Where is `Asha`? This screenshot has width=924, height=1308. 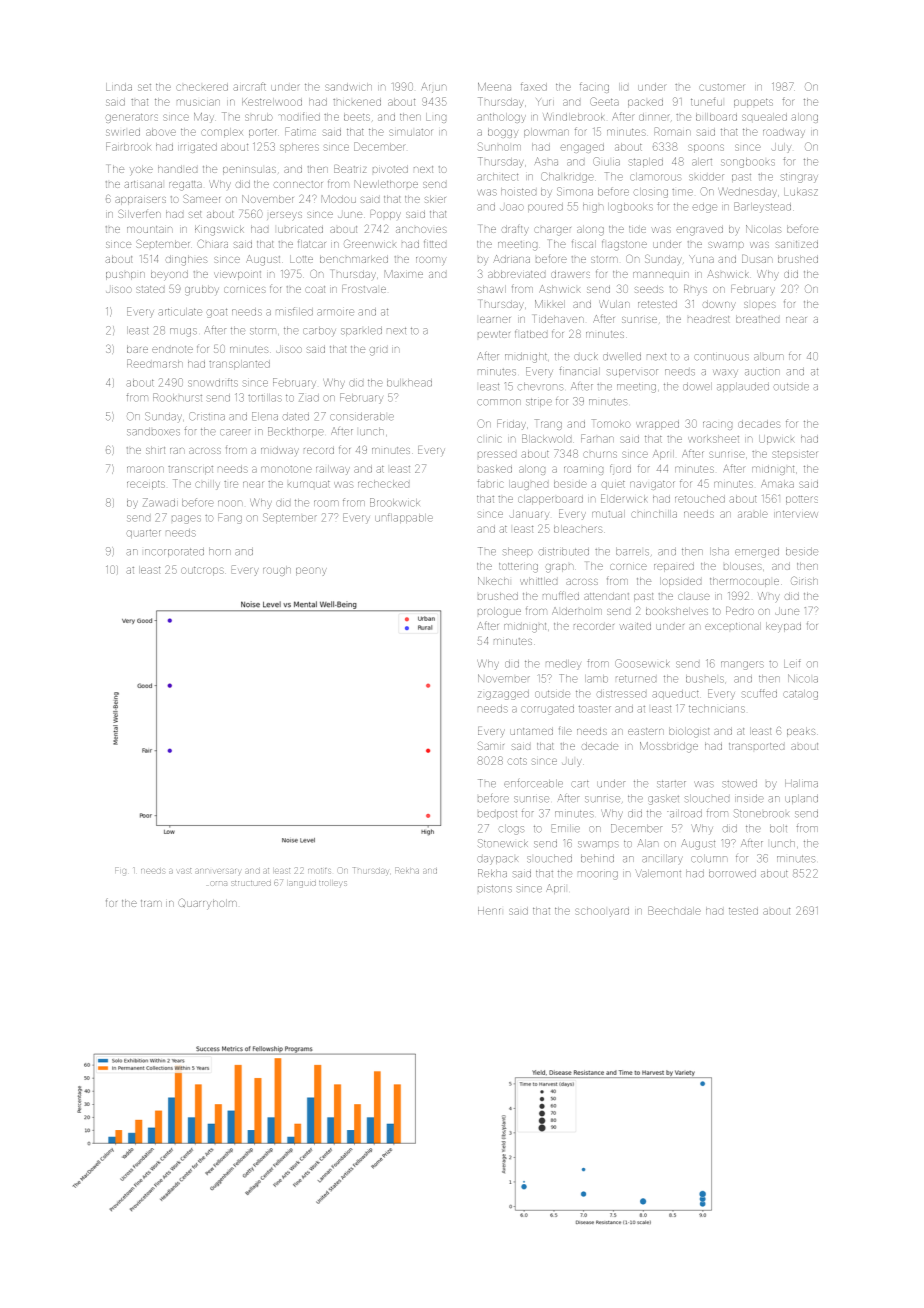 Asha is located at coordinates (546, 161).
